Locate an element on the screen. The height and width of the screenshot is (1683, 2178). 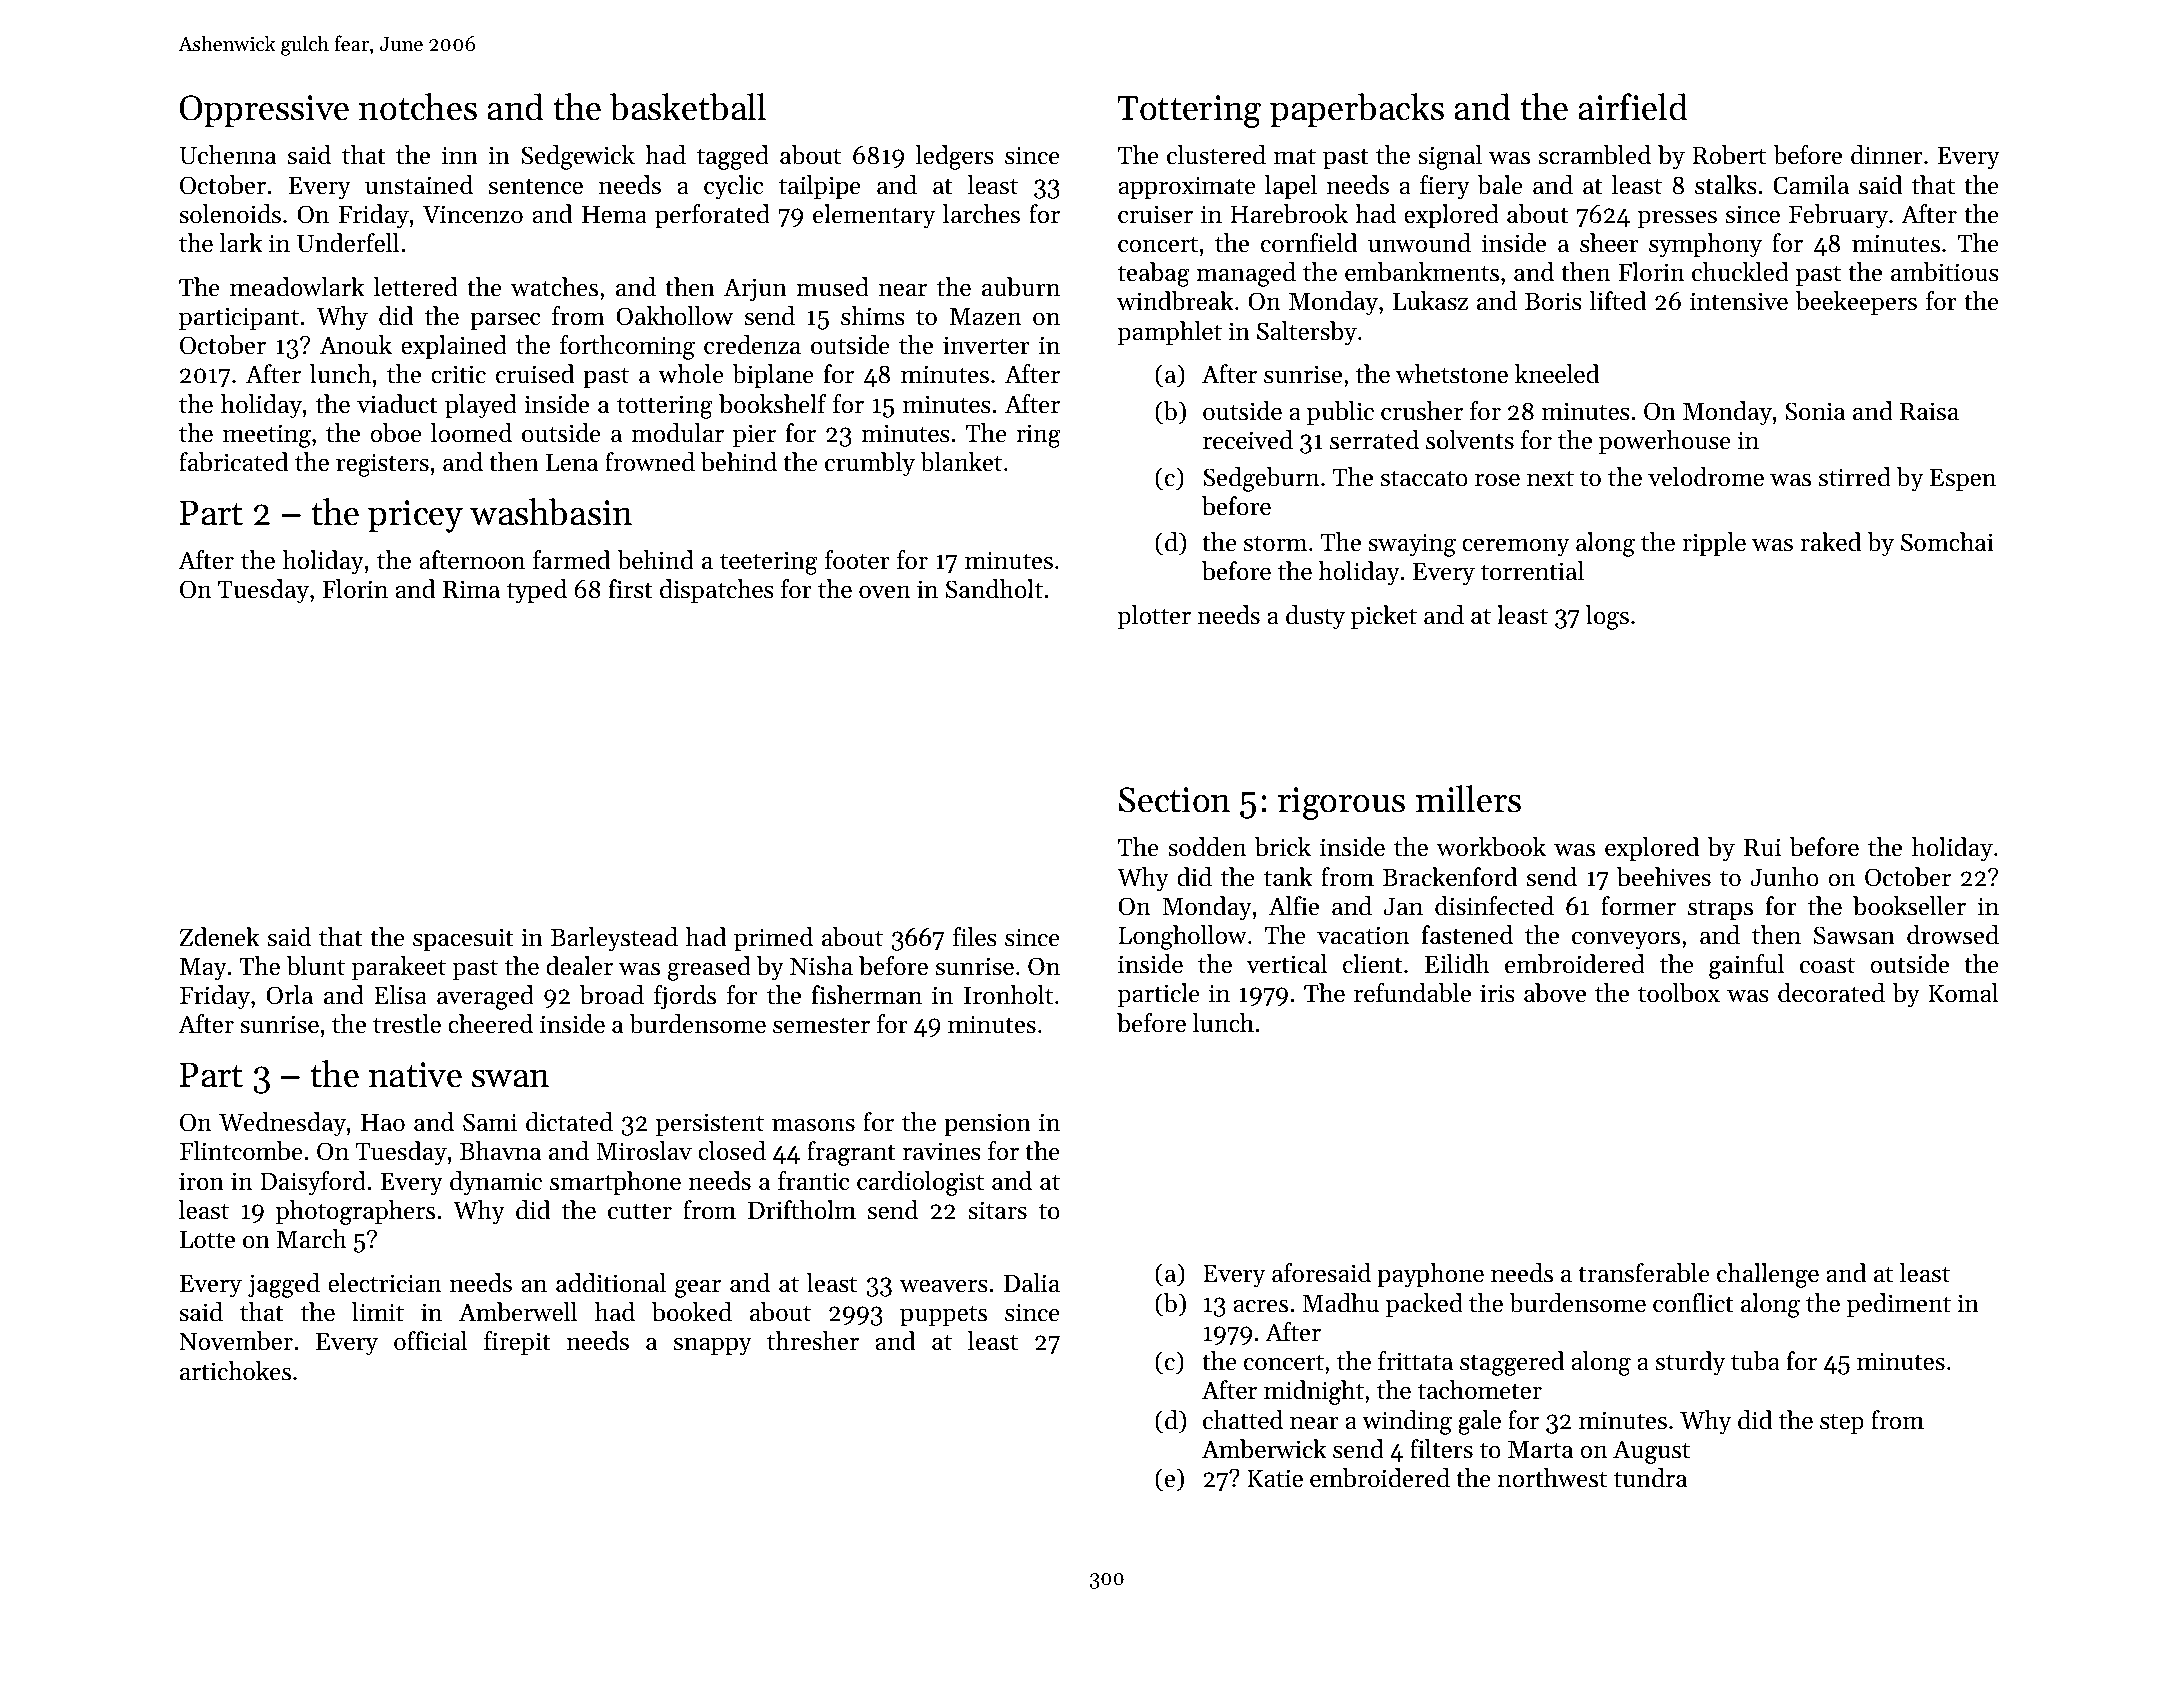
artichokes is located at coordinates (235, 1371).
